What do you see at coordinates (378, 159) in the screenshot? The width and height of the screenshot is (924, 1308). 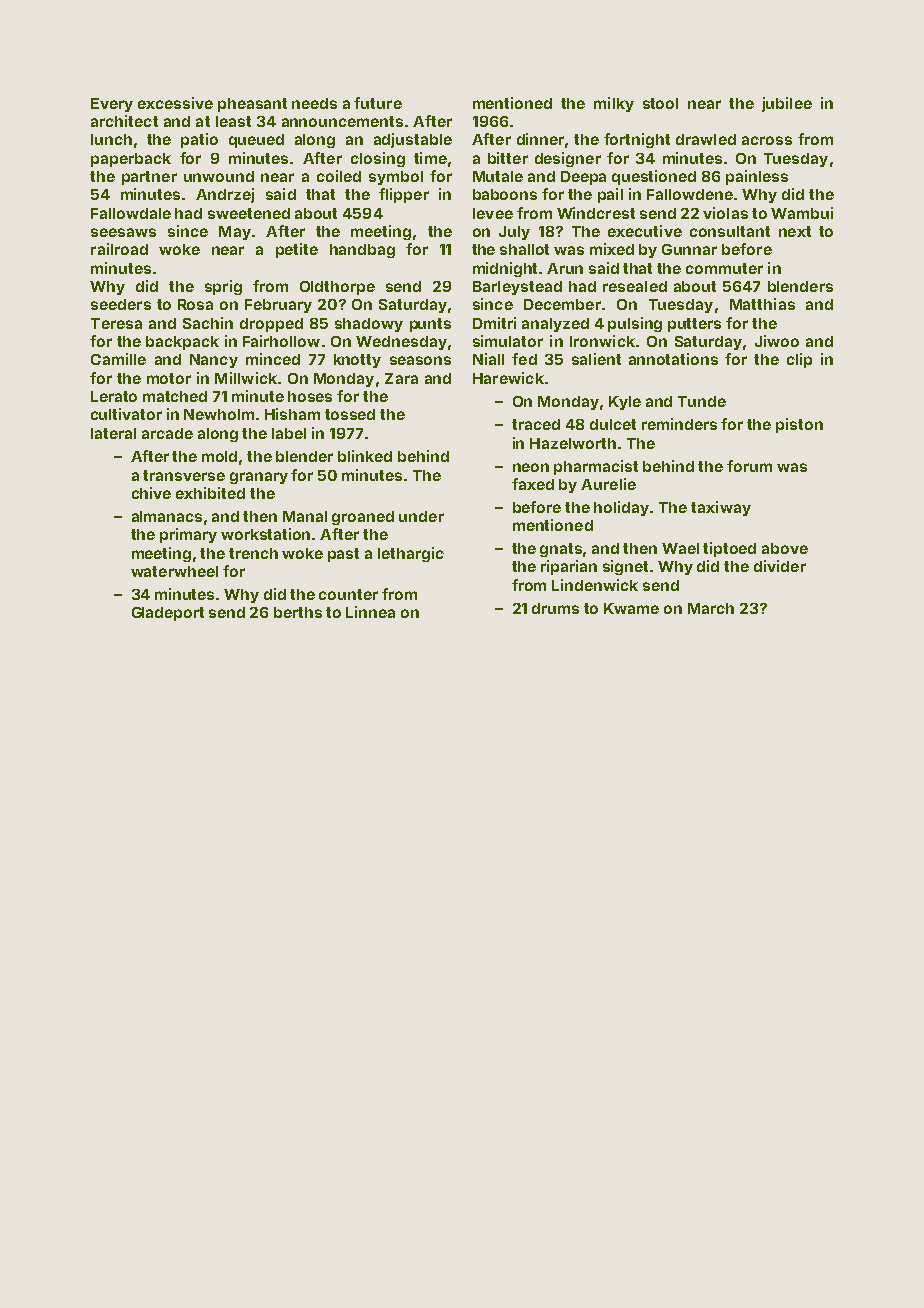 I see `closing` at bounding box center [378, 159].
